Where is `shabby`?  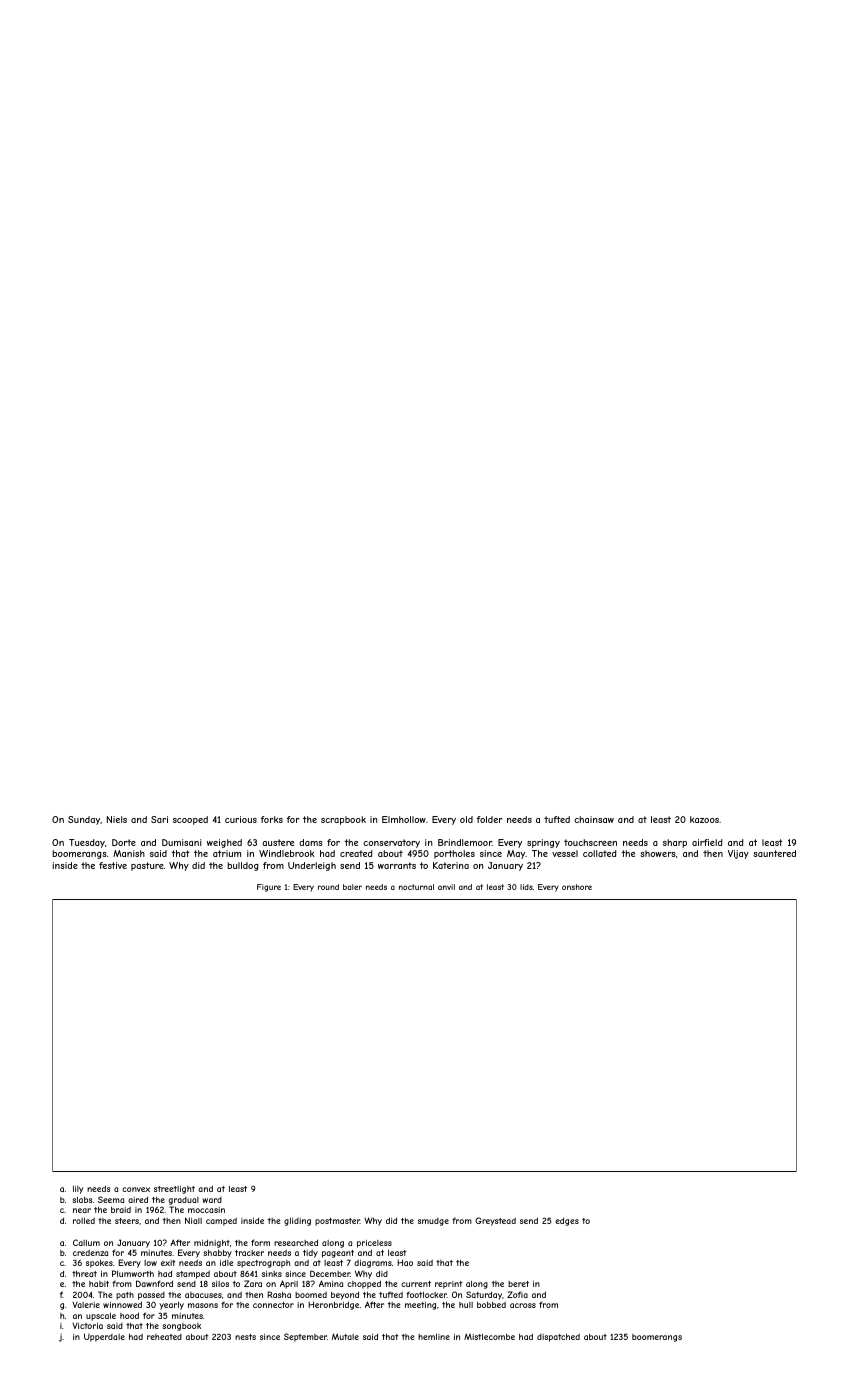
shabby is located at coordinates (217, 1254).
